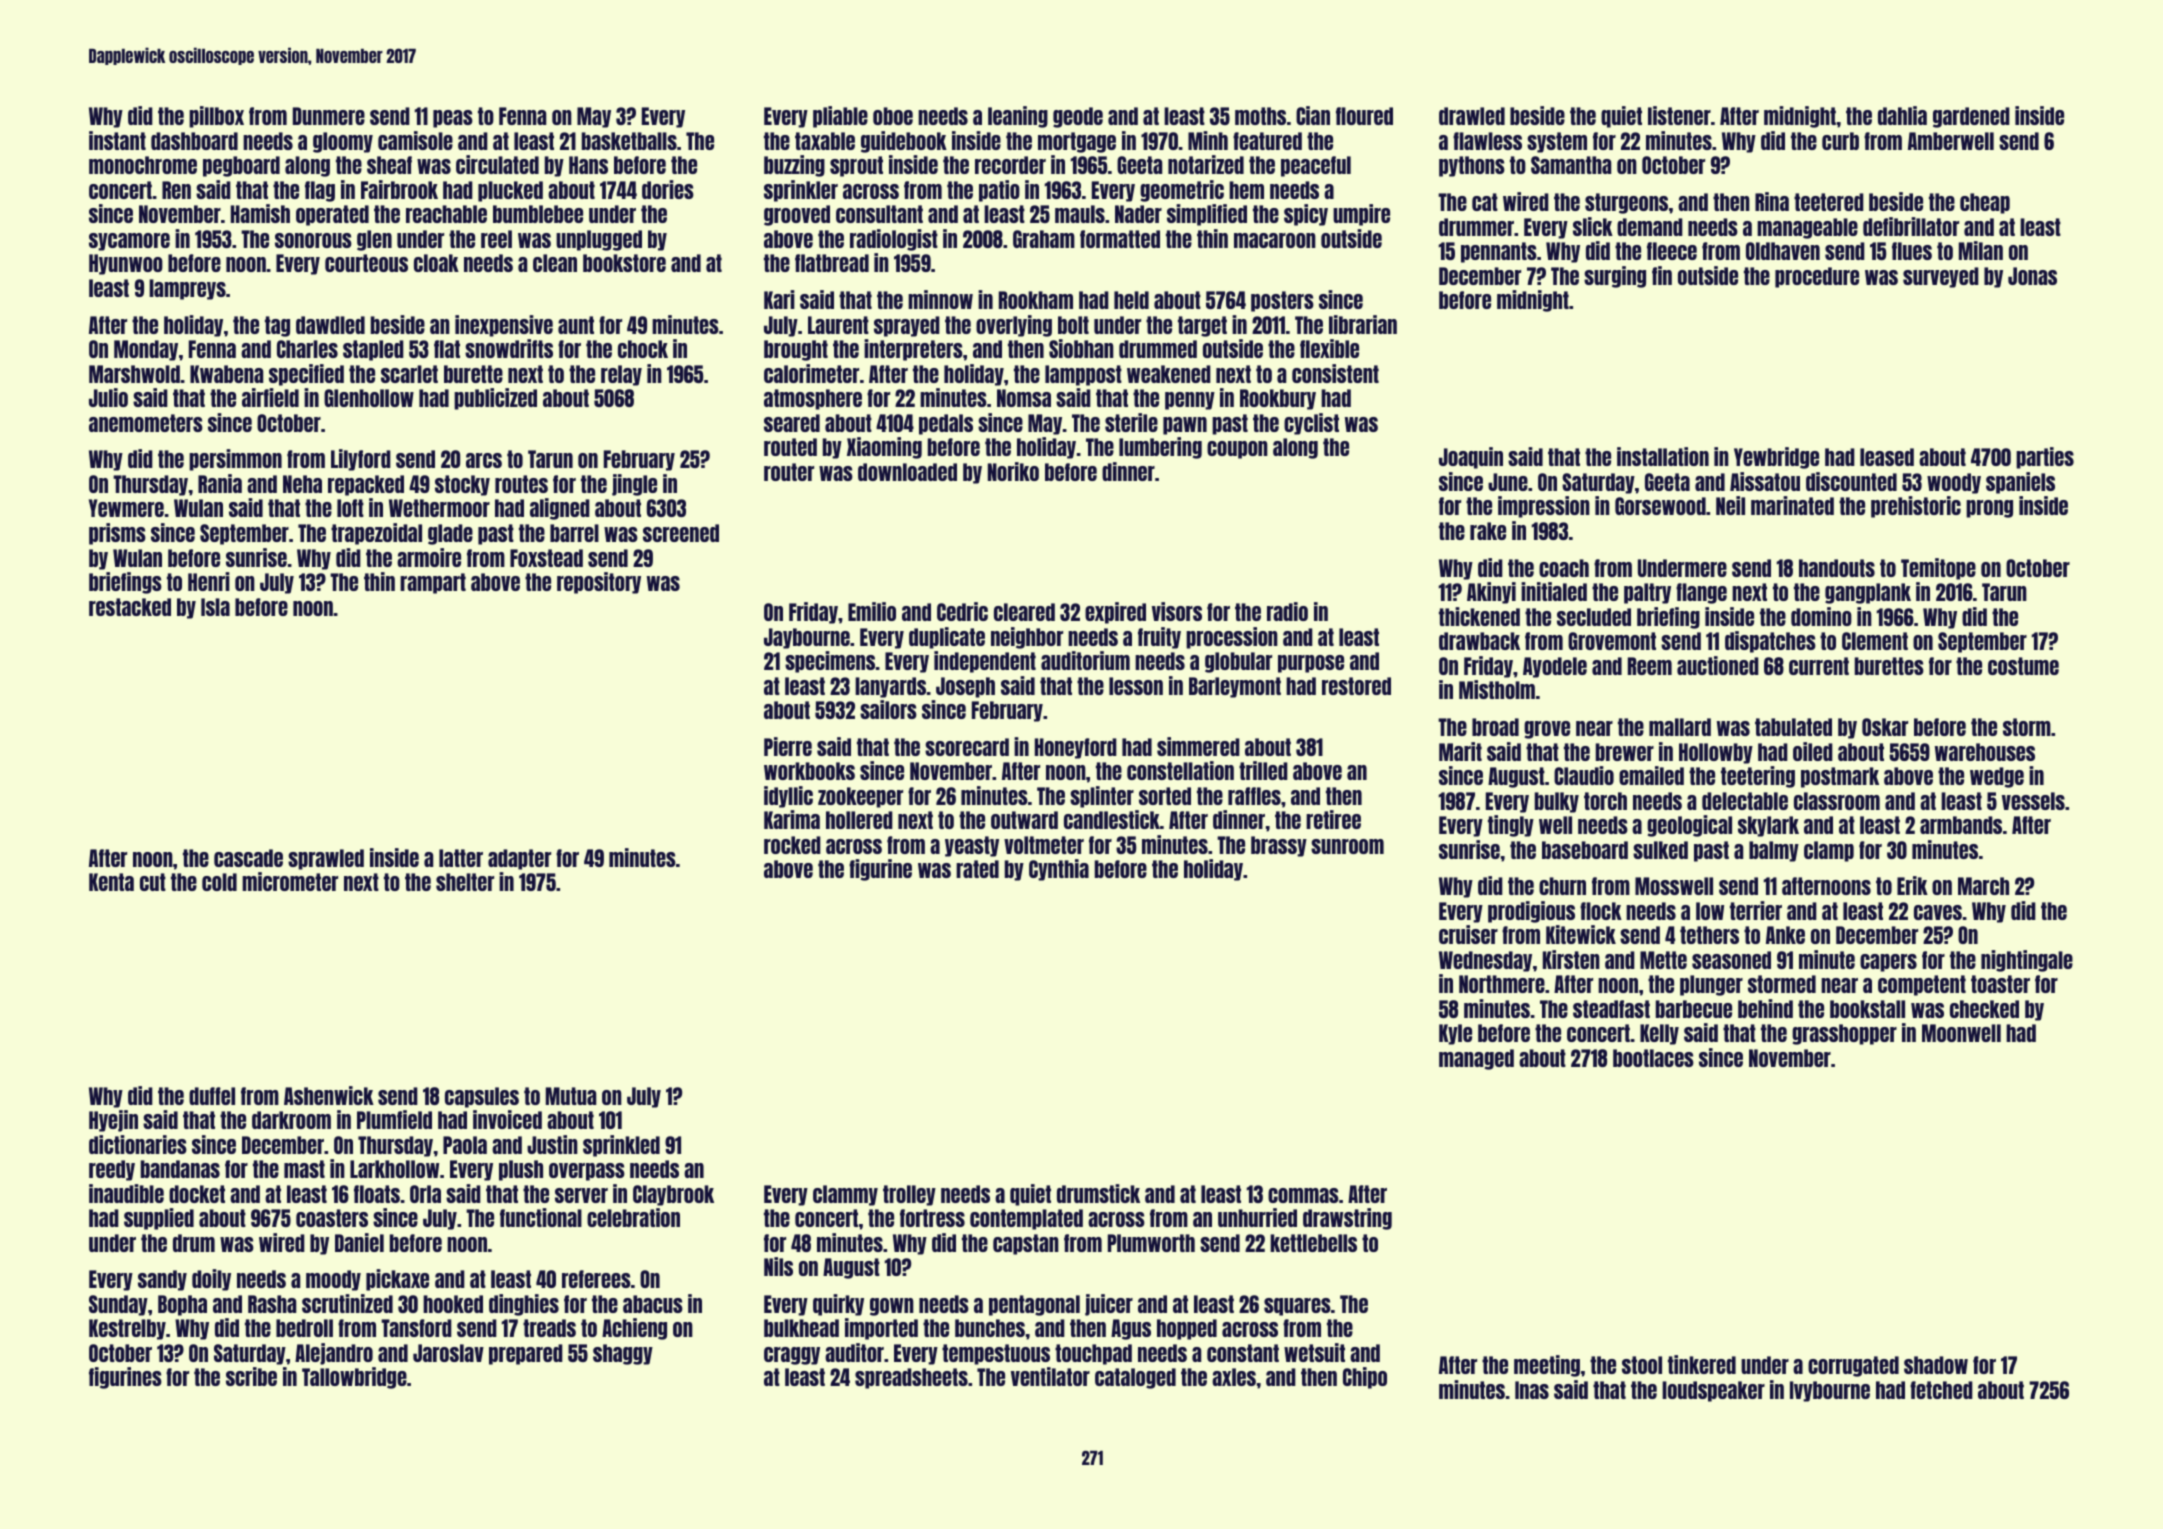 Image resolution: width=2163 pixels, height=1529 pixels. What do you see at coordinates (1593, 226) in the screenshot?
I see `slick` at bounding box center [1593, 226].
